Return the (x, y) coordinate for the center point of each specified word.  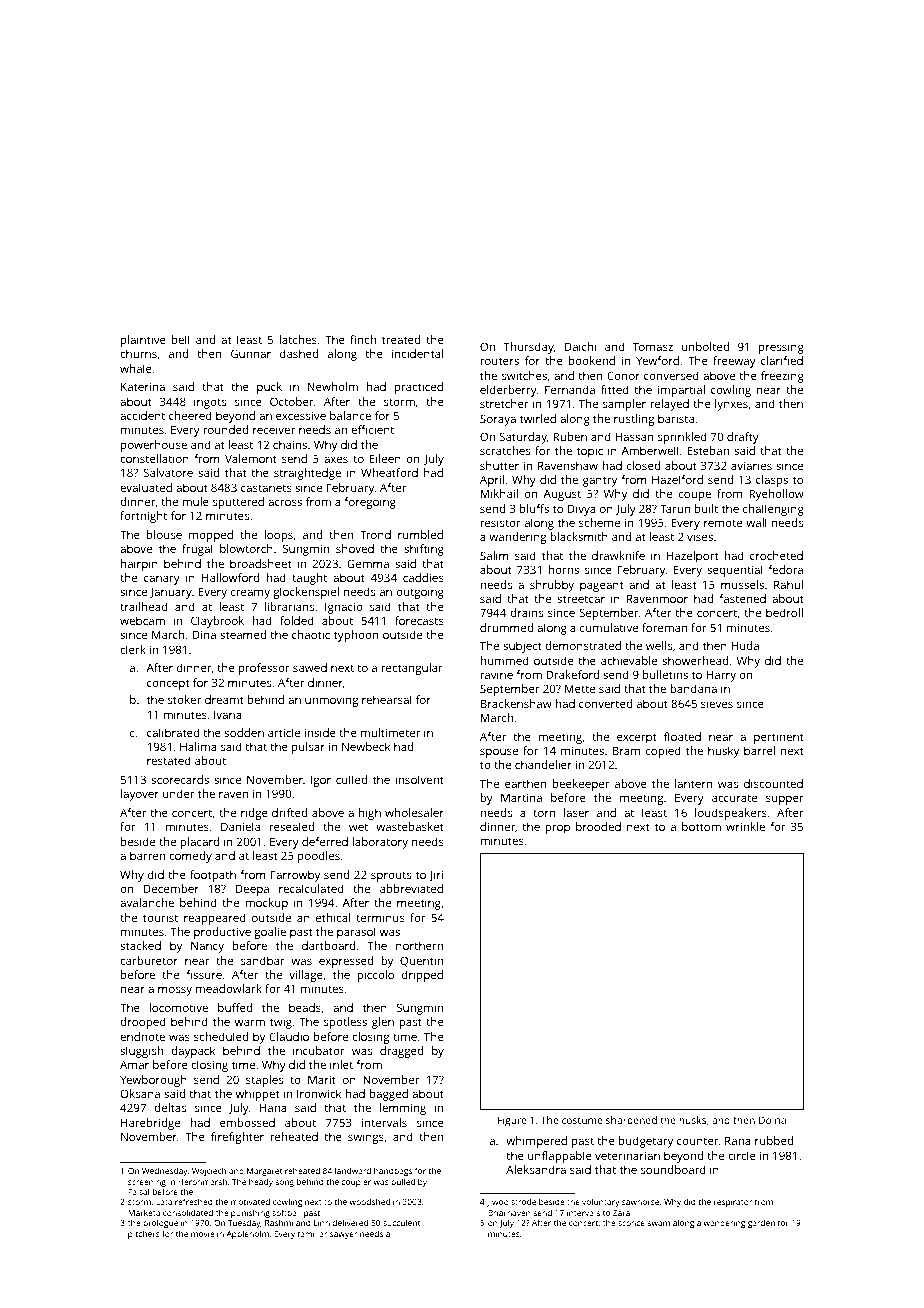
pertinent (779, 738)
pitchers (144, 1234)
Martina (521, 797)
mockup (266, 904)
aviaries (751, 465)
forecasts (419, 620)
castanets (266, 488)
